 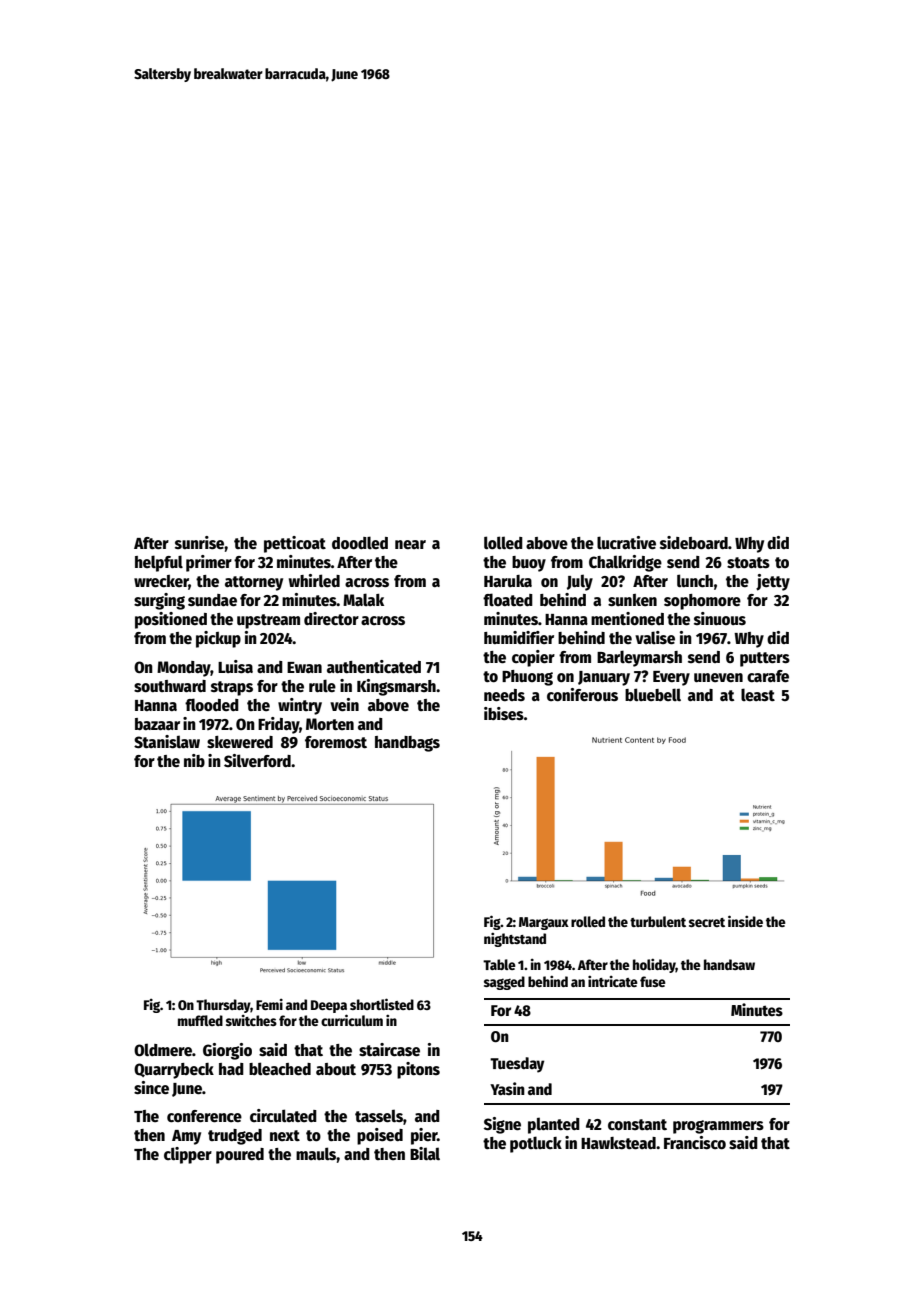 I want to click on least, so click(x=758, y=694).
